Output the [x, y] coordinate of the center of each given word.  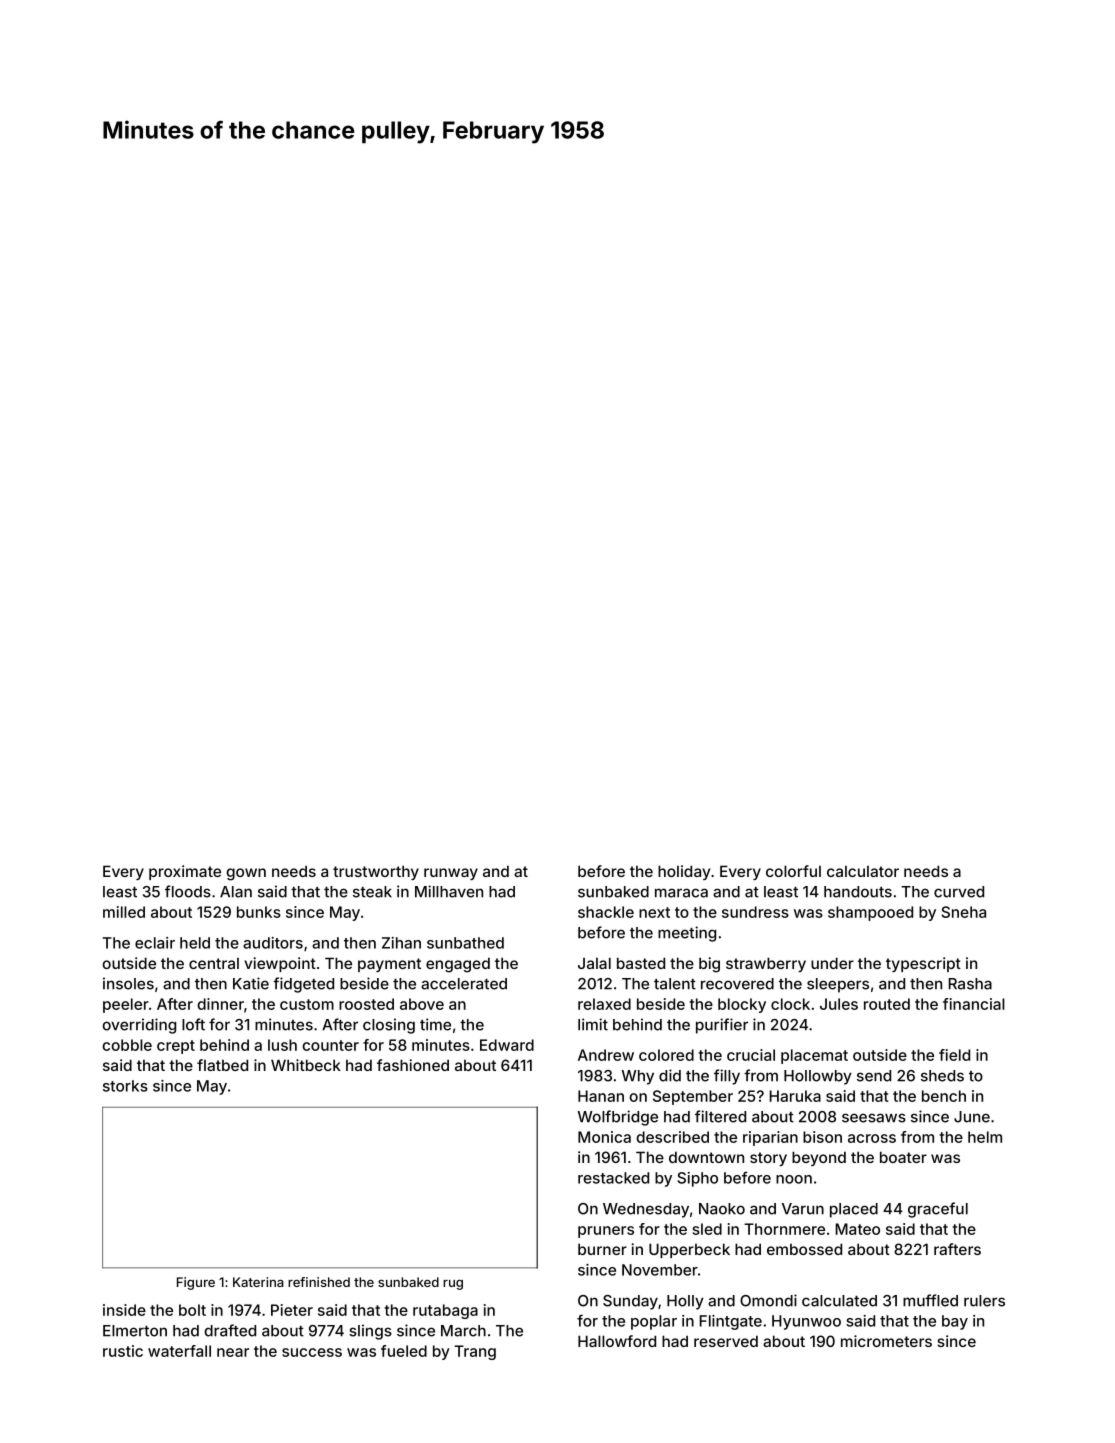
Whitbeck [306, 1065]
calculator [863, 871]
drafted [230, 1330]
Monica [604, 1137]
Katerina [258, 1282]
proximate [185, 872]
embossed [804, 1249]
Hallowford [617, 1341]
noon [794, 1179]
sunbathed [465, 943]
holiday [684, 872]
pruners [606, 1232]
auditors [273, 943]
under [832, 963]
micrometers [886, 1341]
